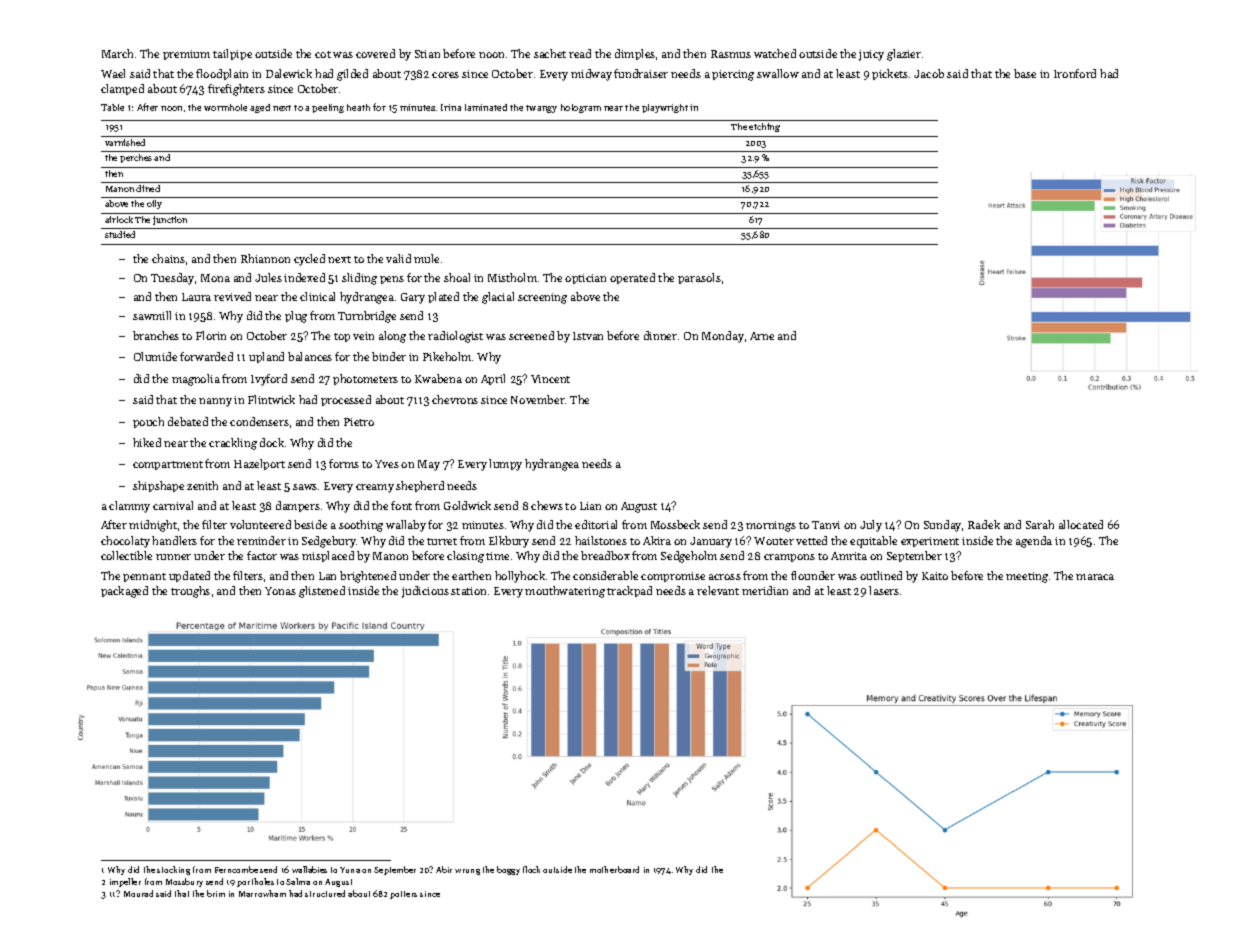  I want to click on troughs, so click(190, 592).
